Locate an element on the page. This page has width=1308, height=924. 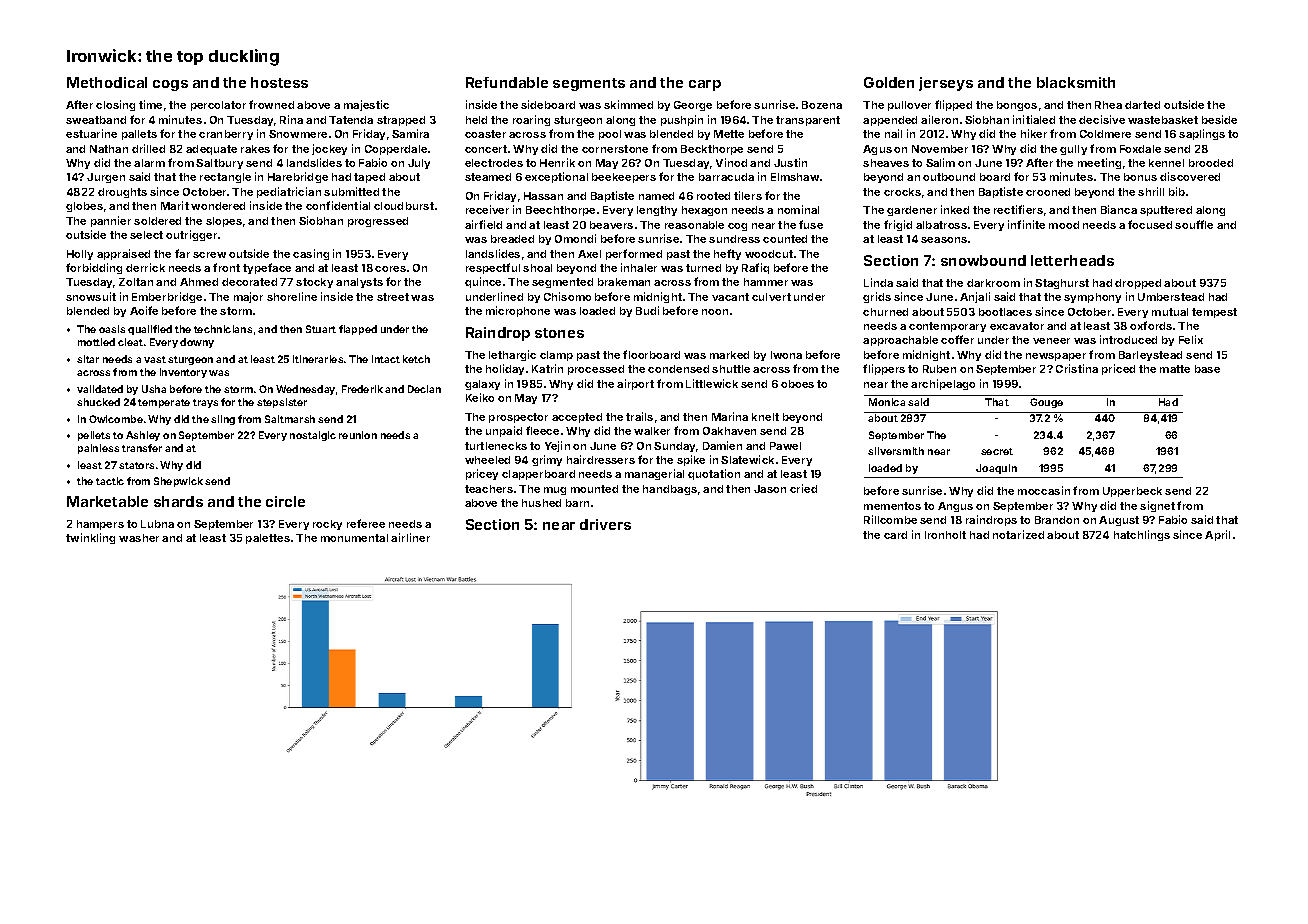
Stuart is located at coordinates (321, 329).
